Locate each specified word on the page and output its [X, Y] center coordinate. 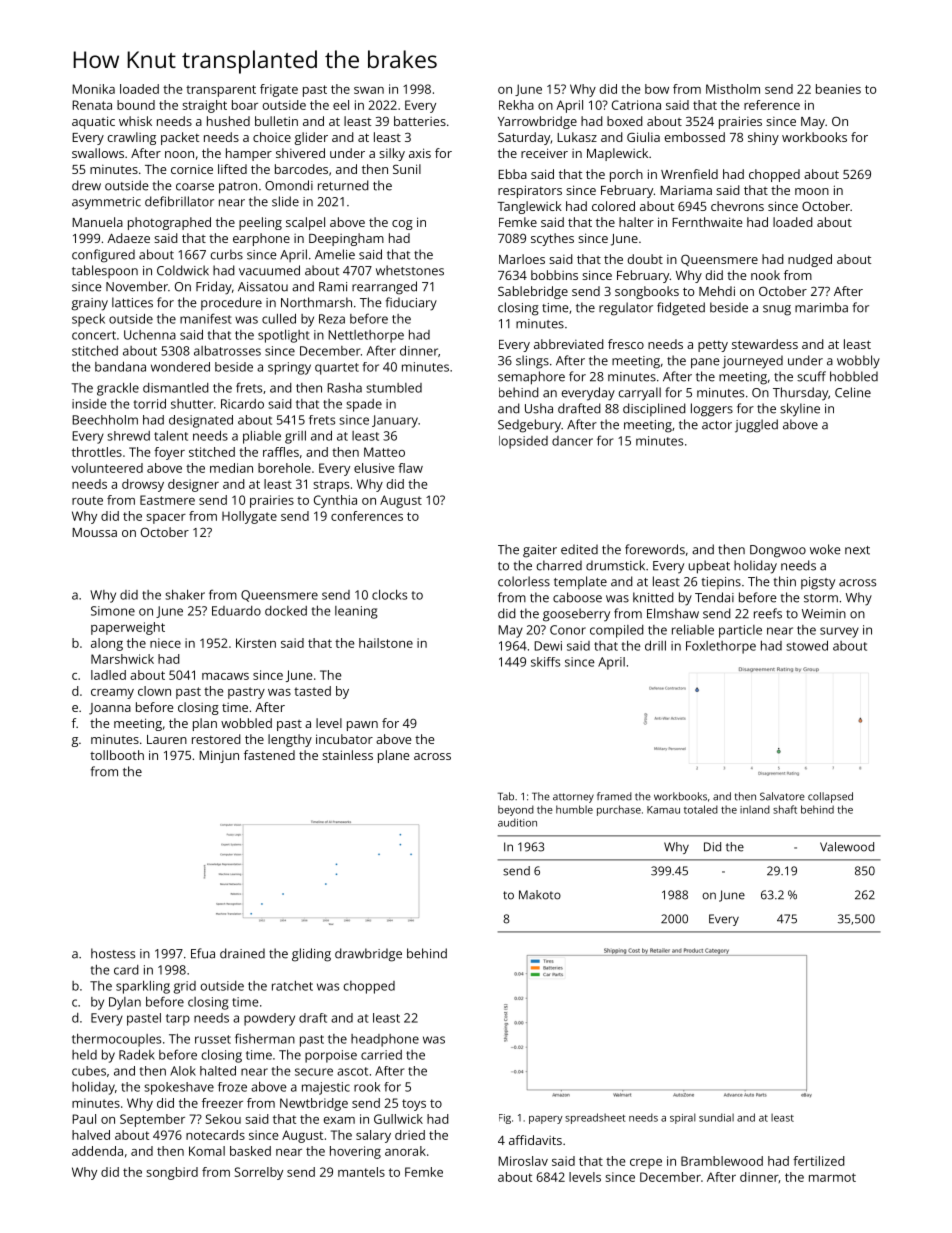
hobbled [854, 376]
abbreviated [569, 344]
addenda [97, 1151]
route [87, 500]
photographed [169, 223]
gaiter [540, 551]
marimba [821, 307]
